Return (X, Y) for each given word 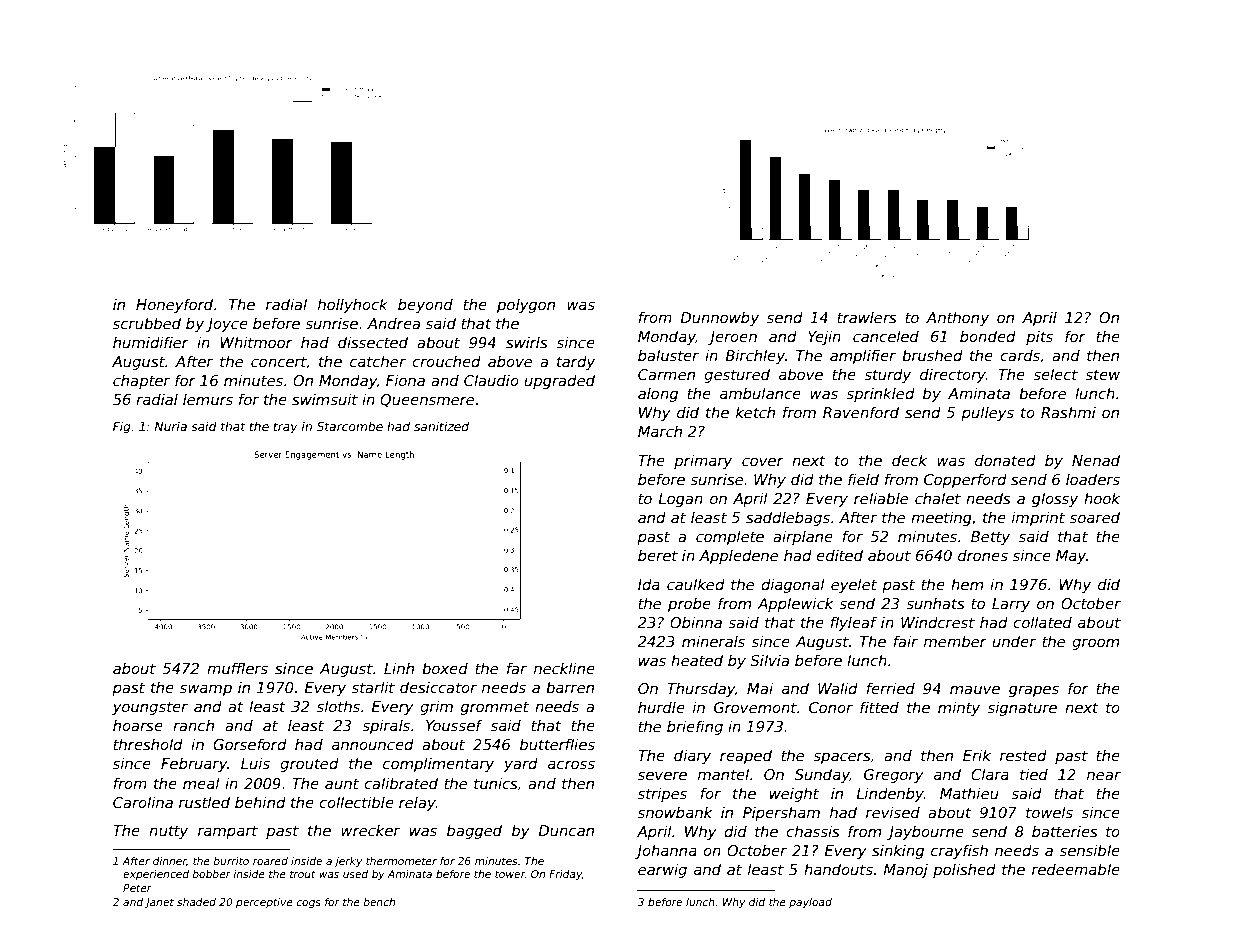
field (863, 479)
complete (730, 537)
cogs (309, 904)
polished (964, 870)
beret (658, 555)
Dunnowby (719, 319)
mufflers (237, 668)
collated (1042, 622)
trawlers (867, 317)
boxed (445, 668)
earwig (662, 870)
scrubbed (147, 323)
